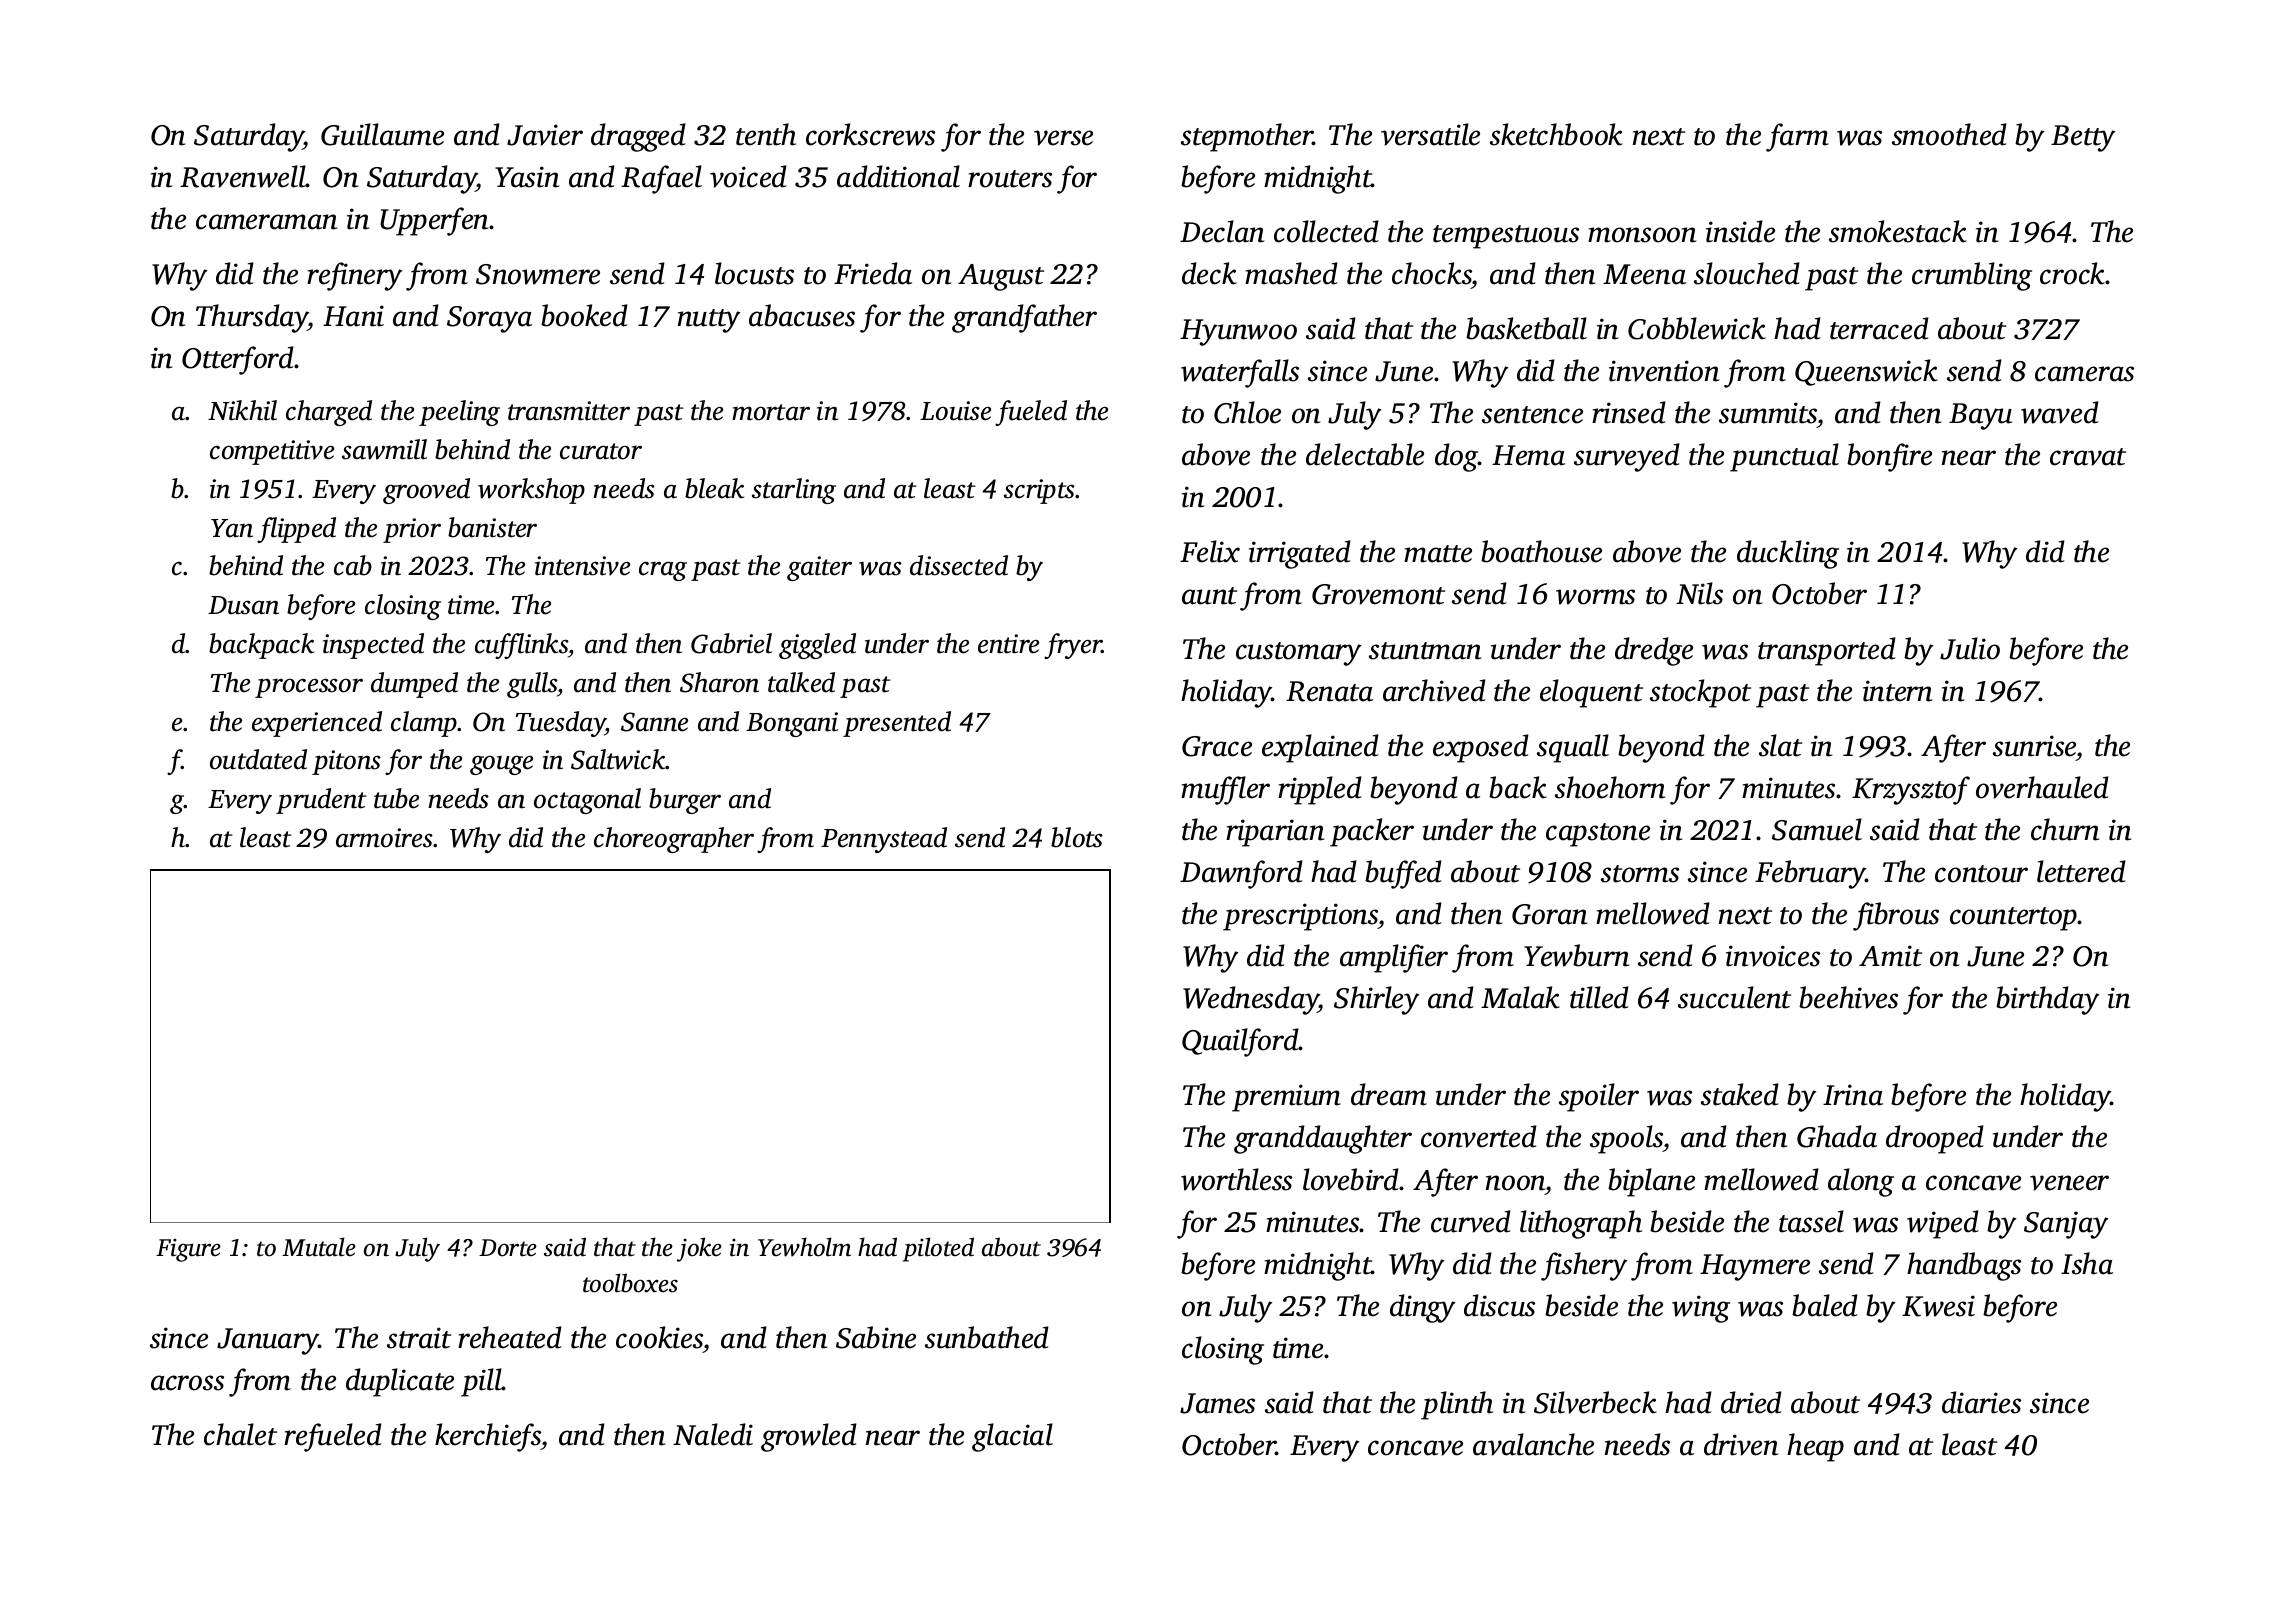 The height and width of the image is (1620, 2292). I want to click on fryer, so click(1073, 646).
